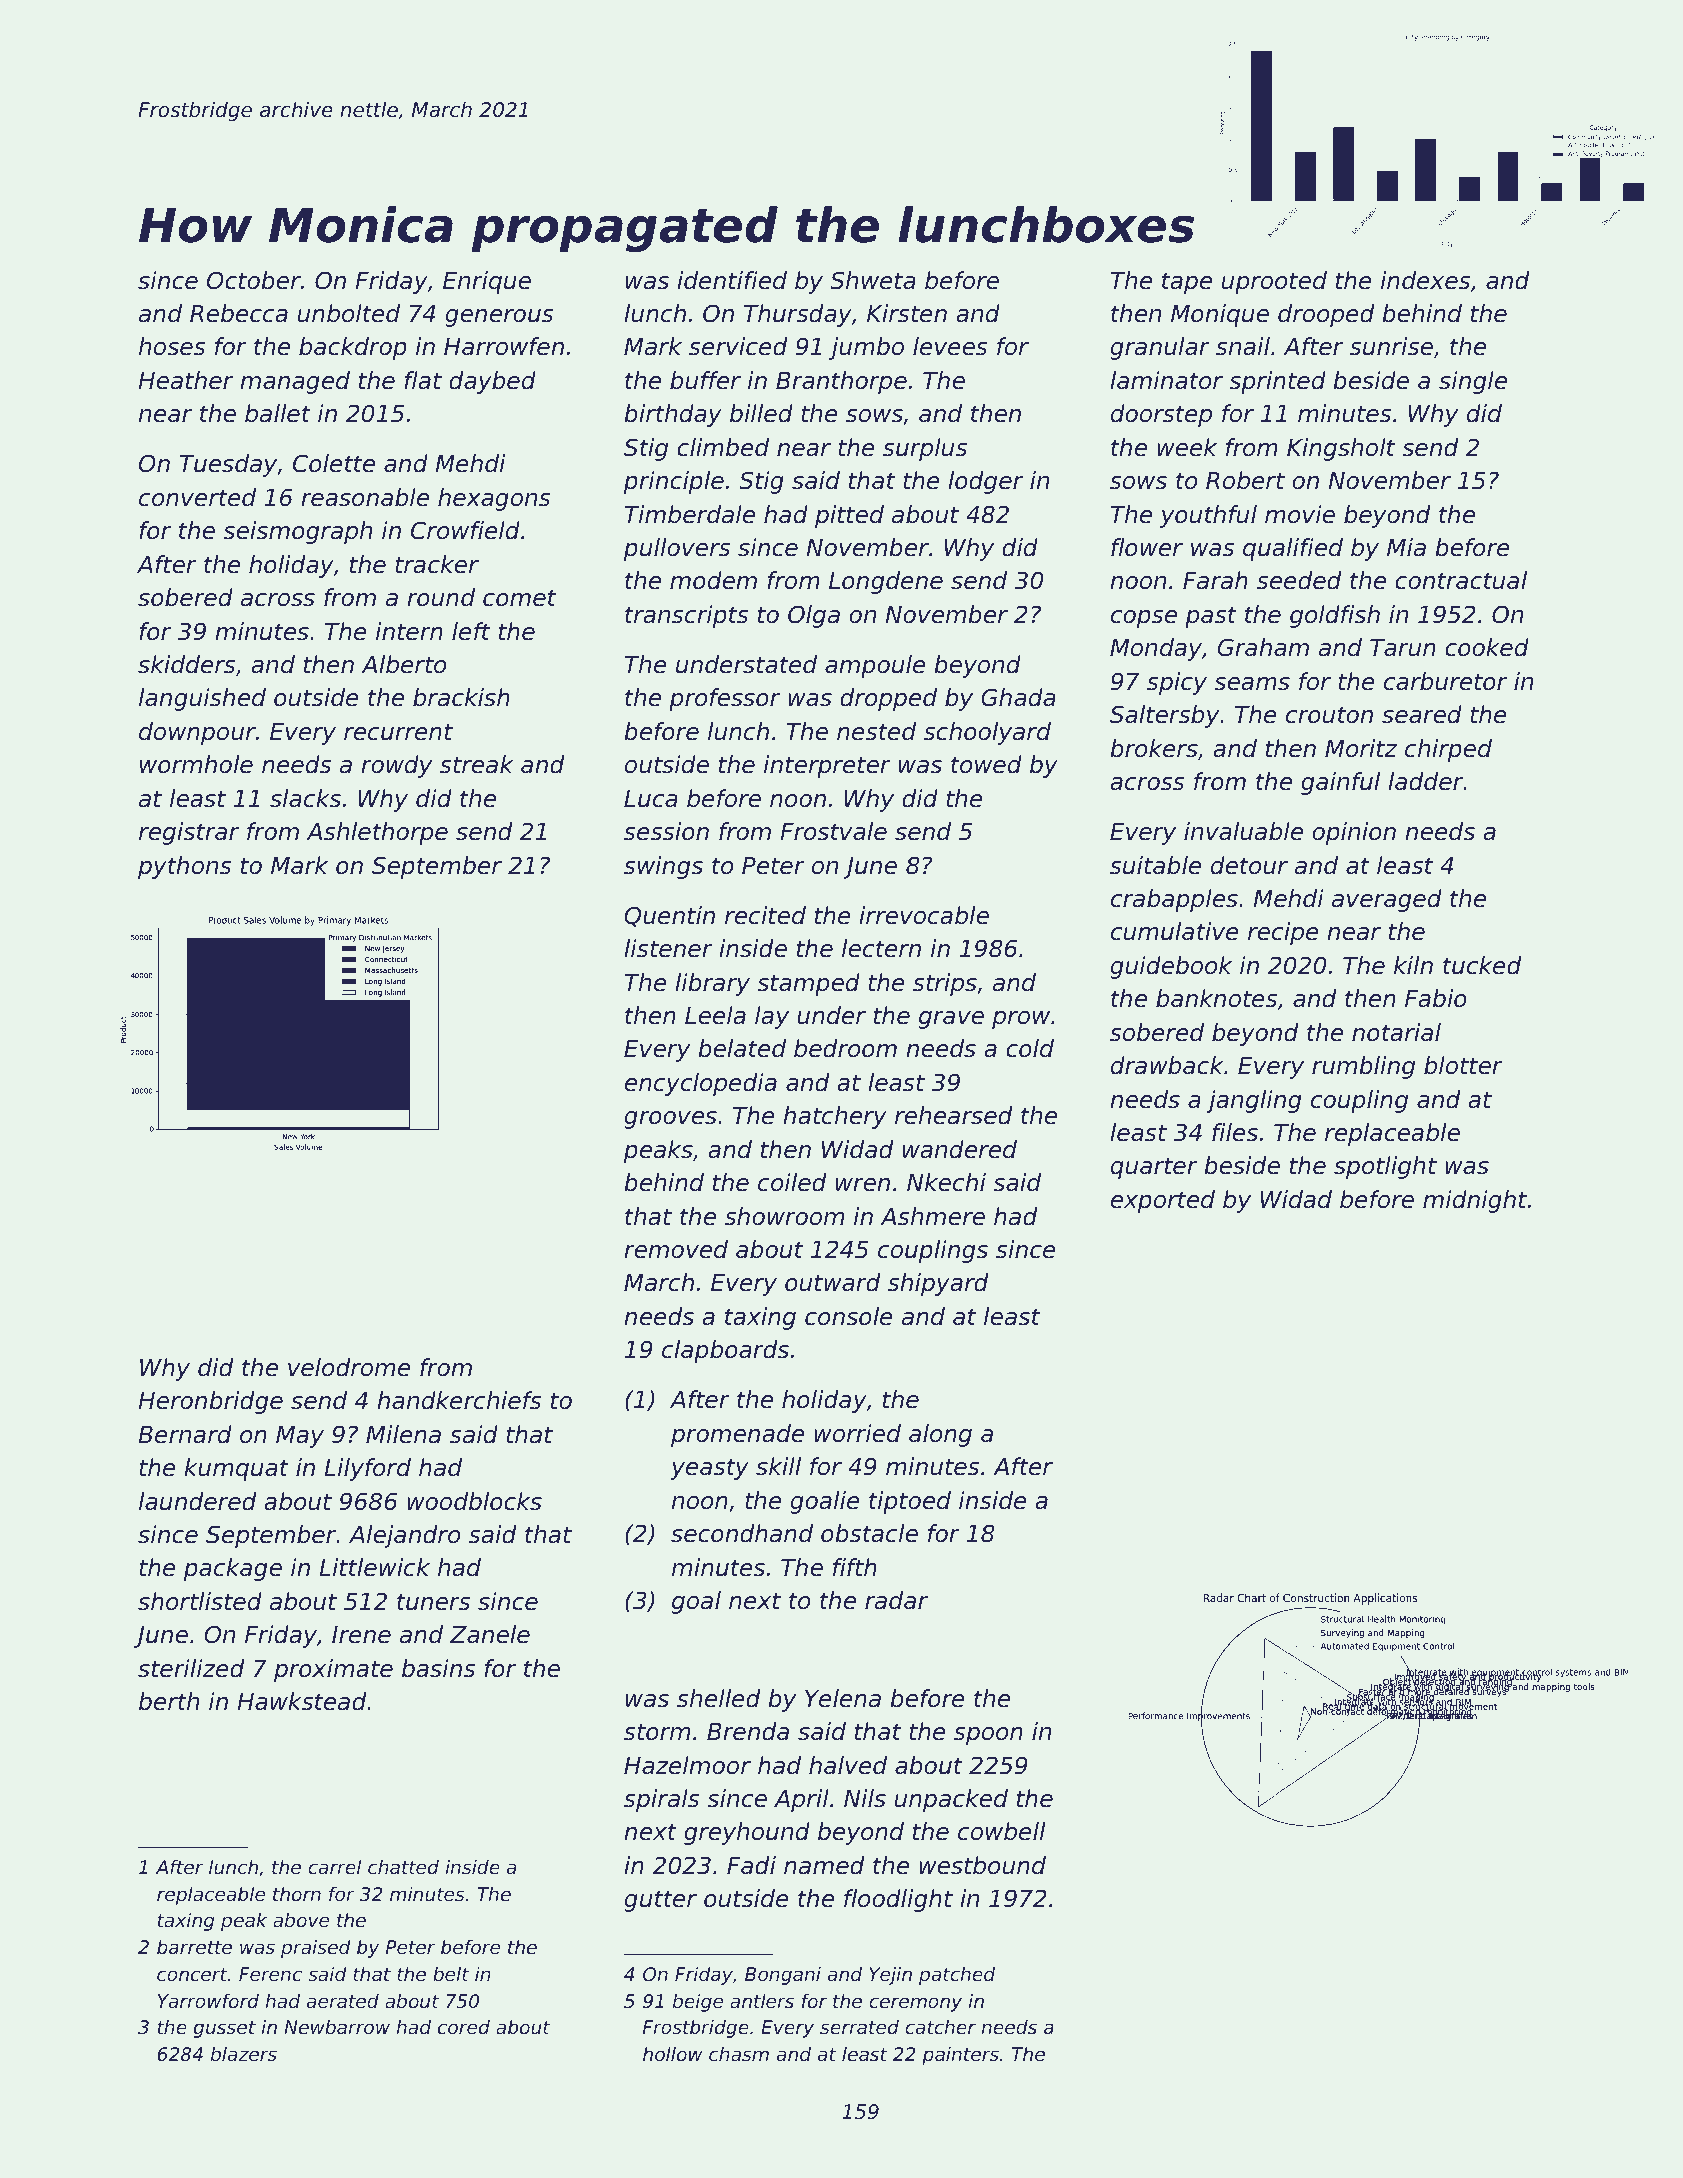  Describe the element at coordinates (185, 867) in the page. I see `pythons` at that location.
